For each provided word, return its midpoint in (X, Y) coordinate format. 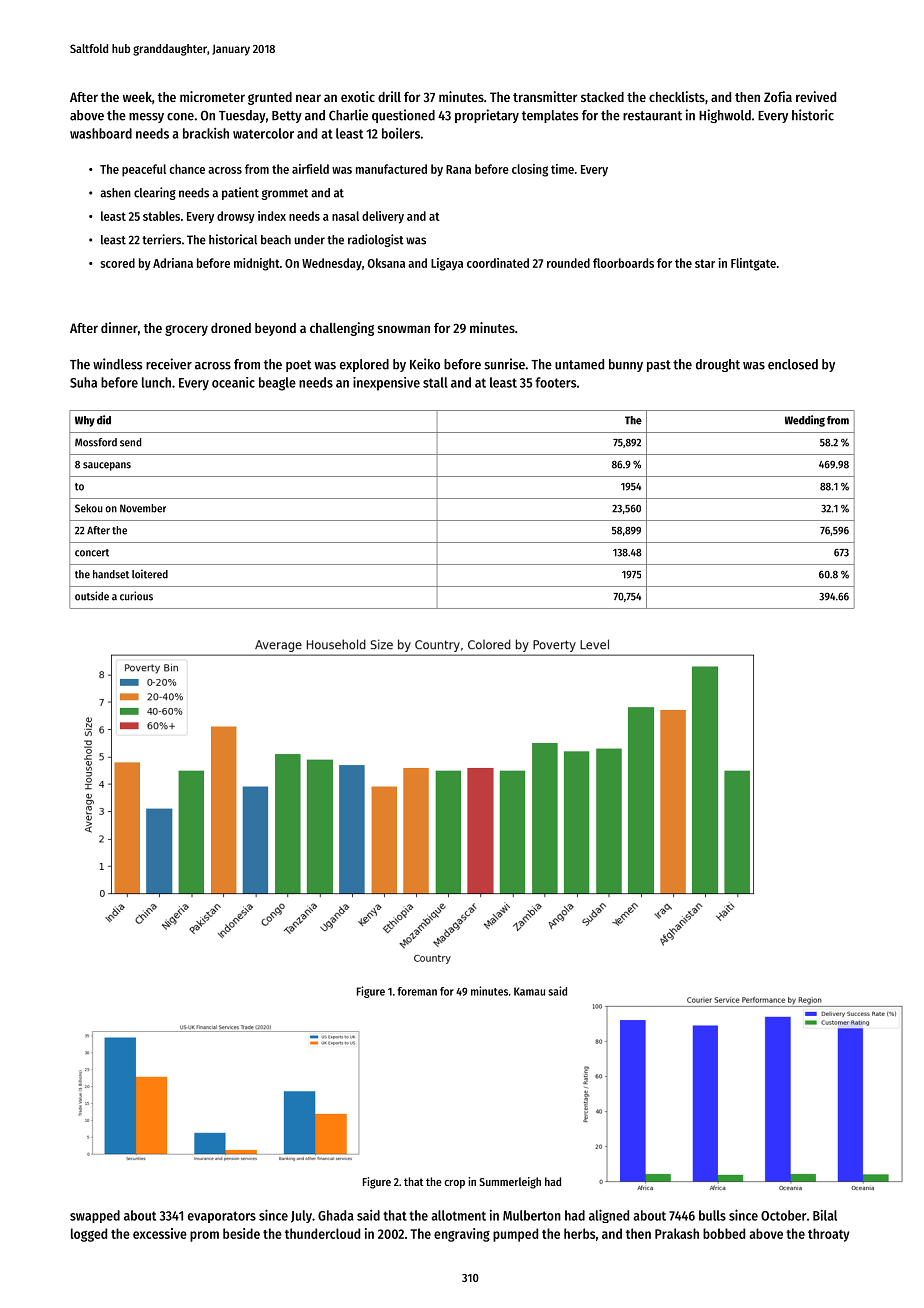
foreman (417, 991)
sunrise (504, 364)
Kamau (529, 991)
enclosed (793, 364)
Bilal (825, 1215)
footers (556, 382)
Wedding (805, 421)
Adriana (173, 263)
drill (389, 96)
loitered (150, 574)
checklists (677, 96)
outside (92, 596)
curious (136, 596)
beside (241, 1233)
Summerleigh (510, 1183)
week (137, 97)
